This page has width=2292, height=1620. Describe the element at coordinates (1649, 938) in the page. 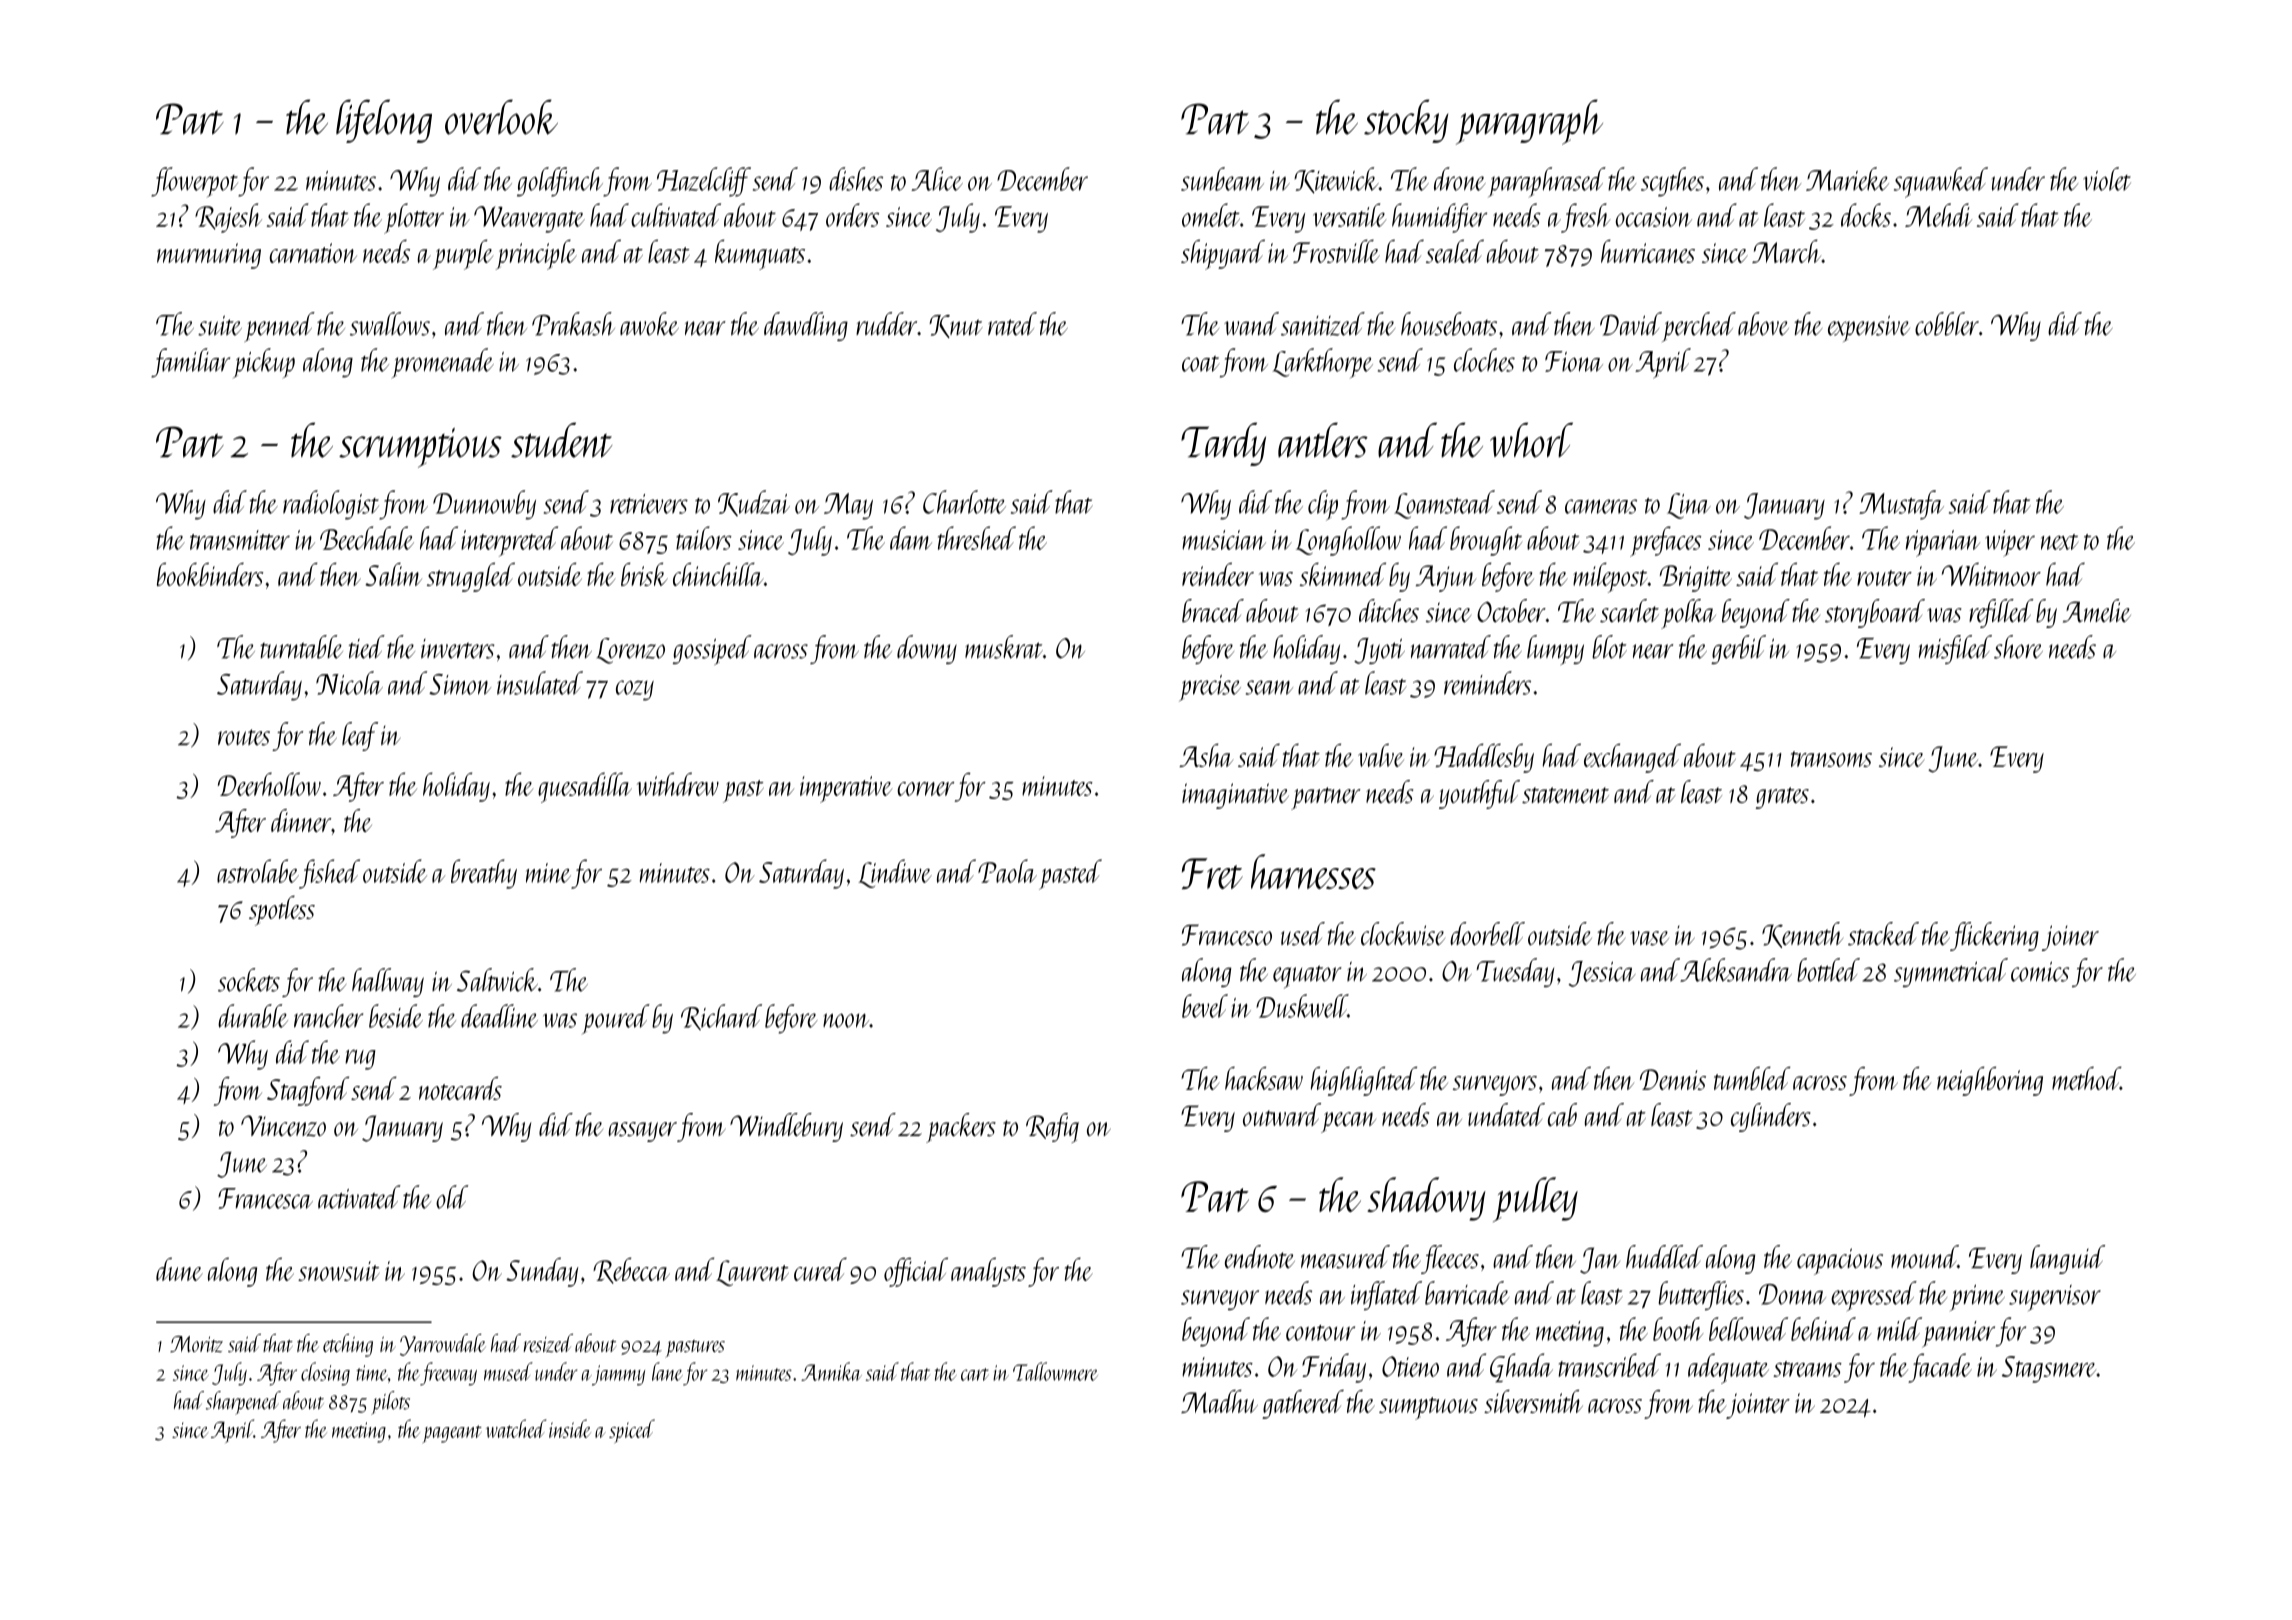

I see `vase` at that location.
